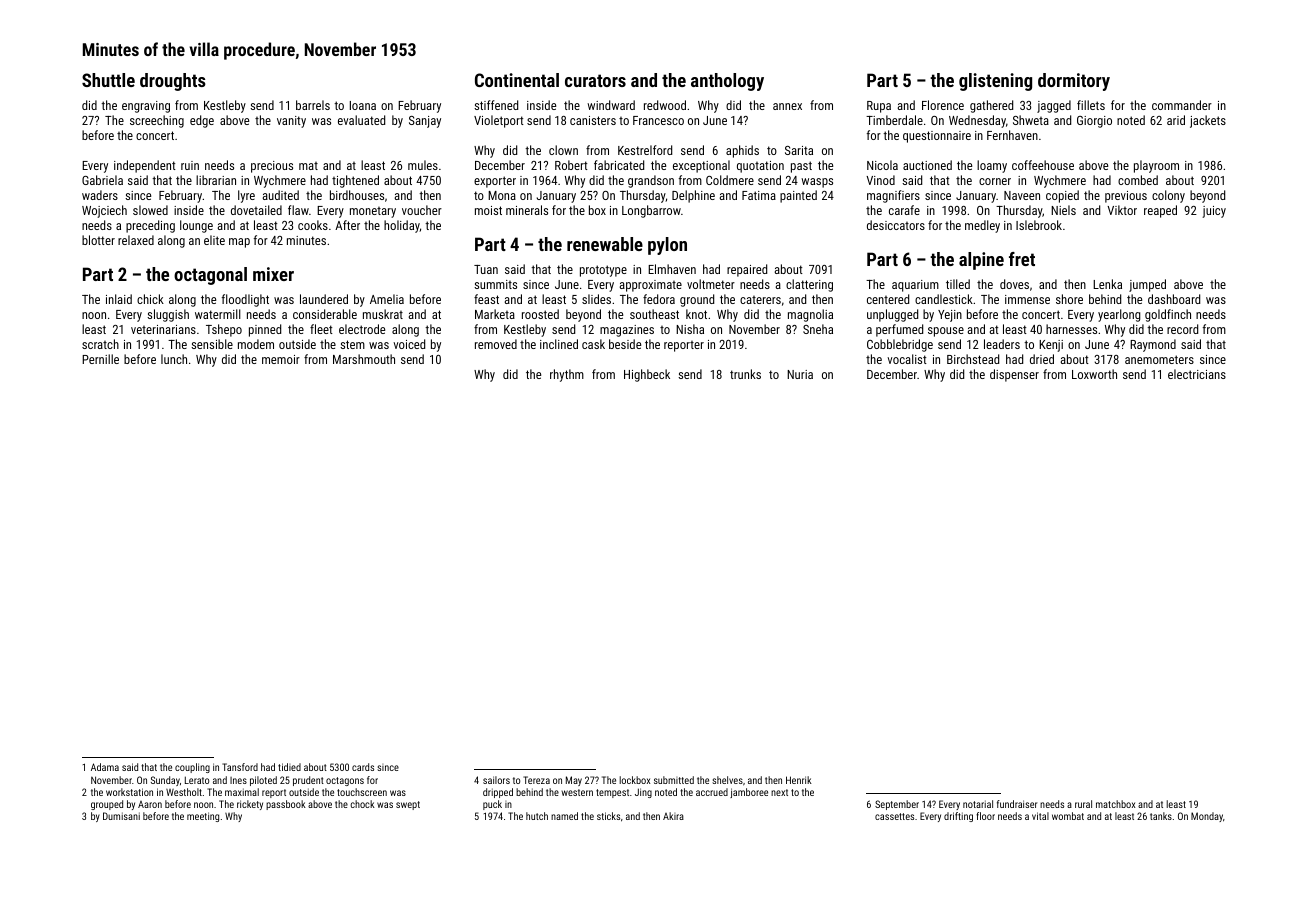 Image resolution: width=1308 pixels, height=924 pixels. I want to click on lunch, so click(174, 359).
